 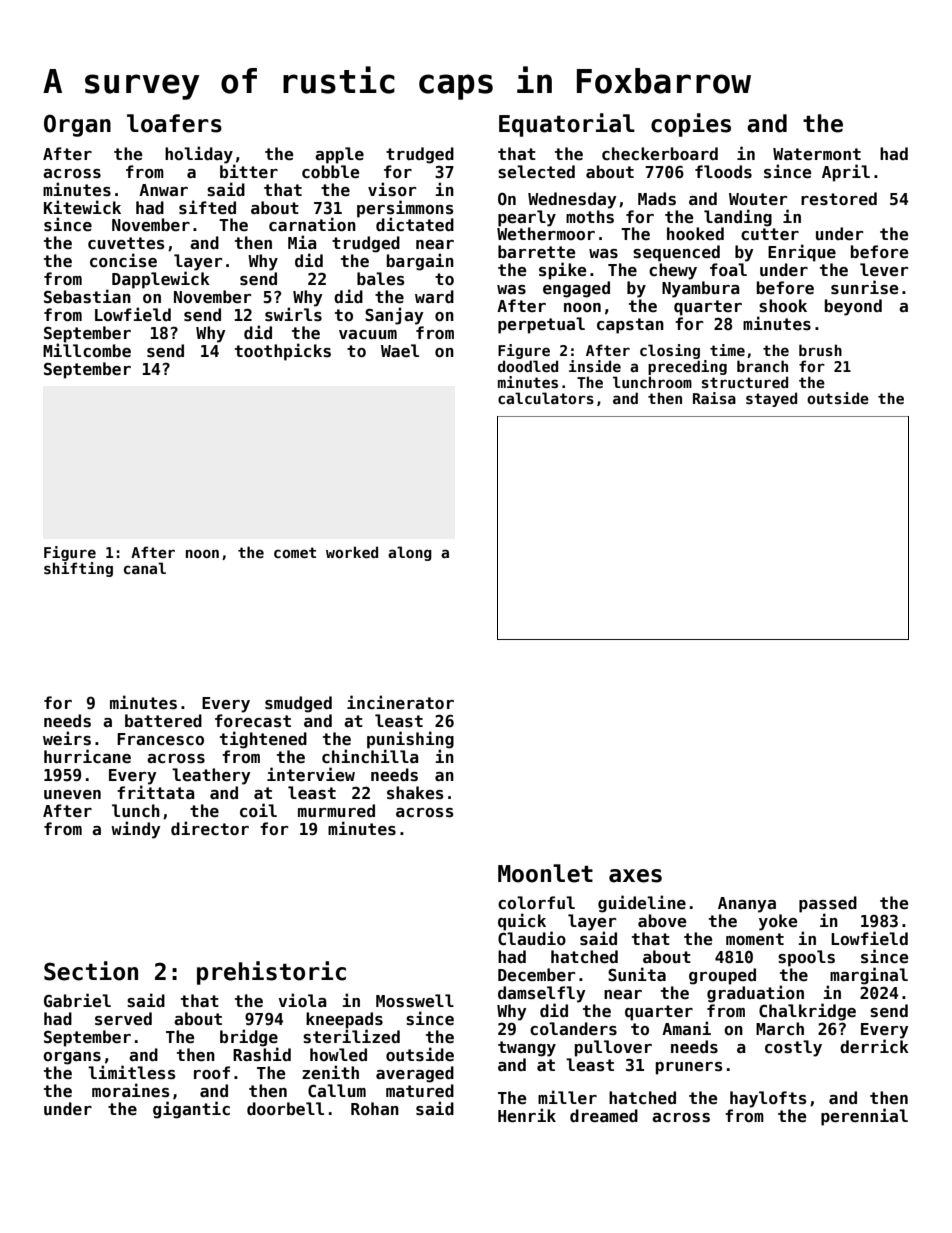 What do you see at coordinates (807, 1012) in the image?
I see `Chalkridge` at bounding box center [807, 1012].
